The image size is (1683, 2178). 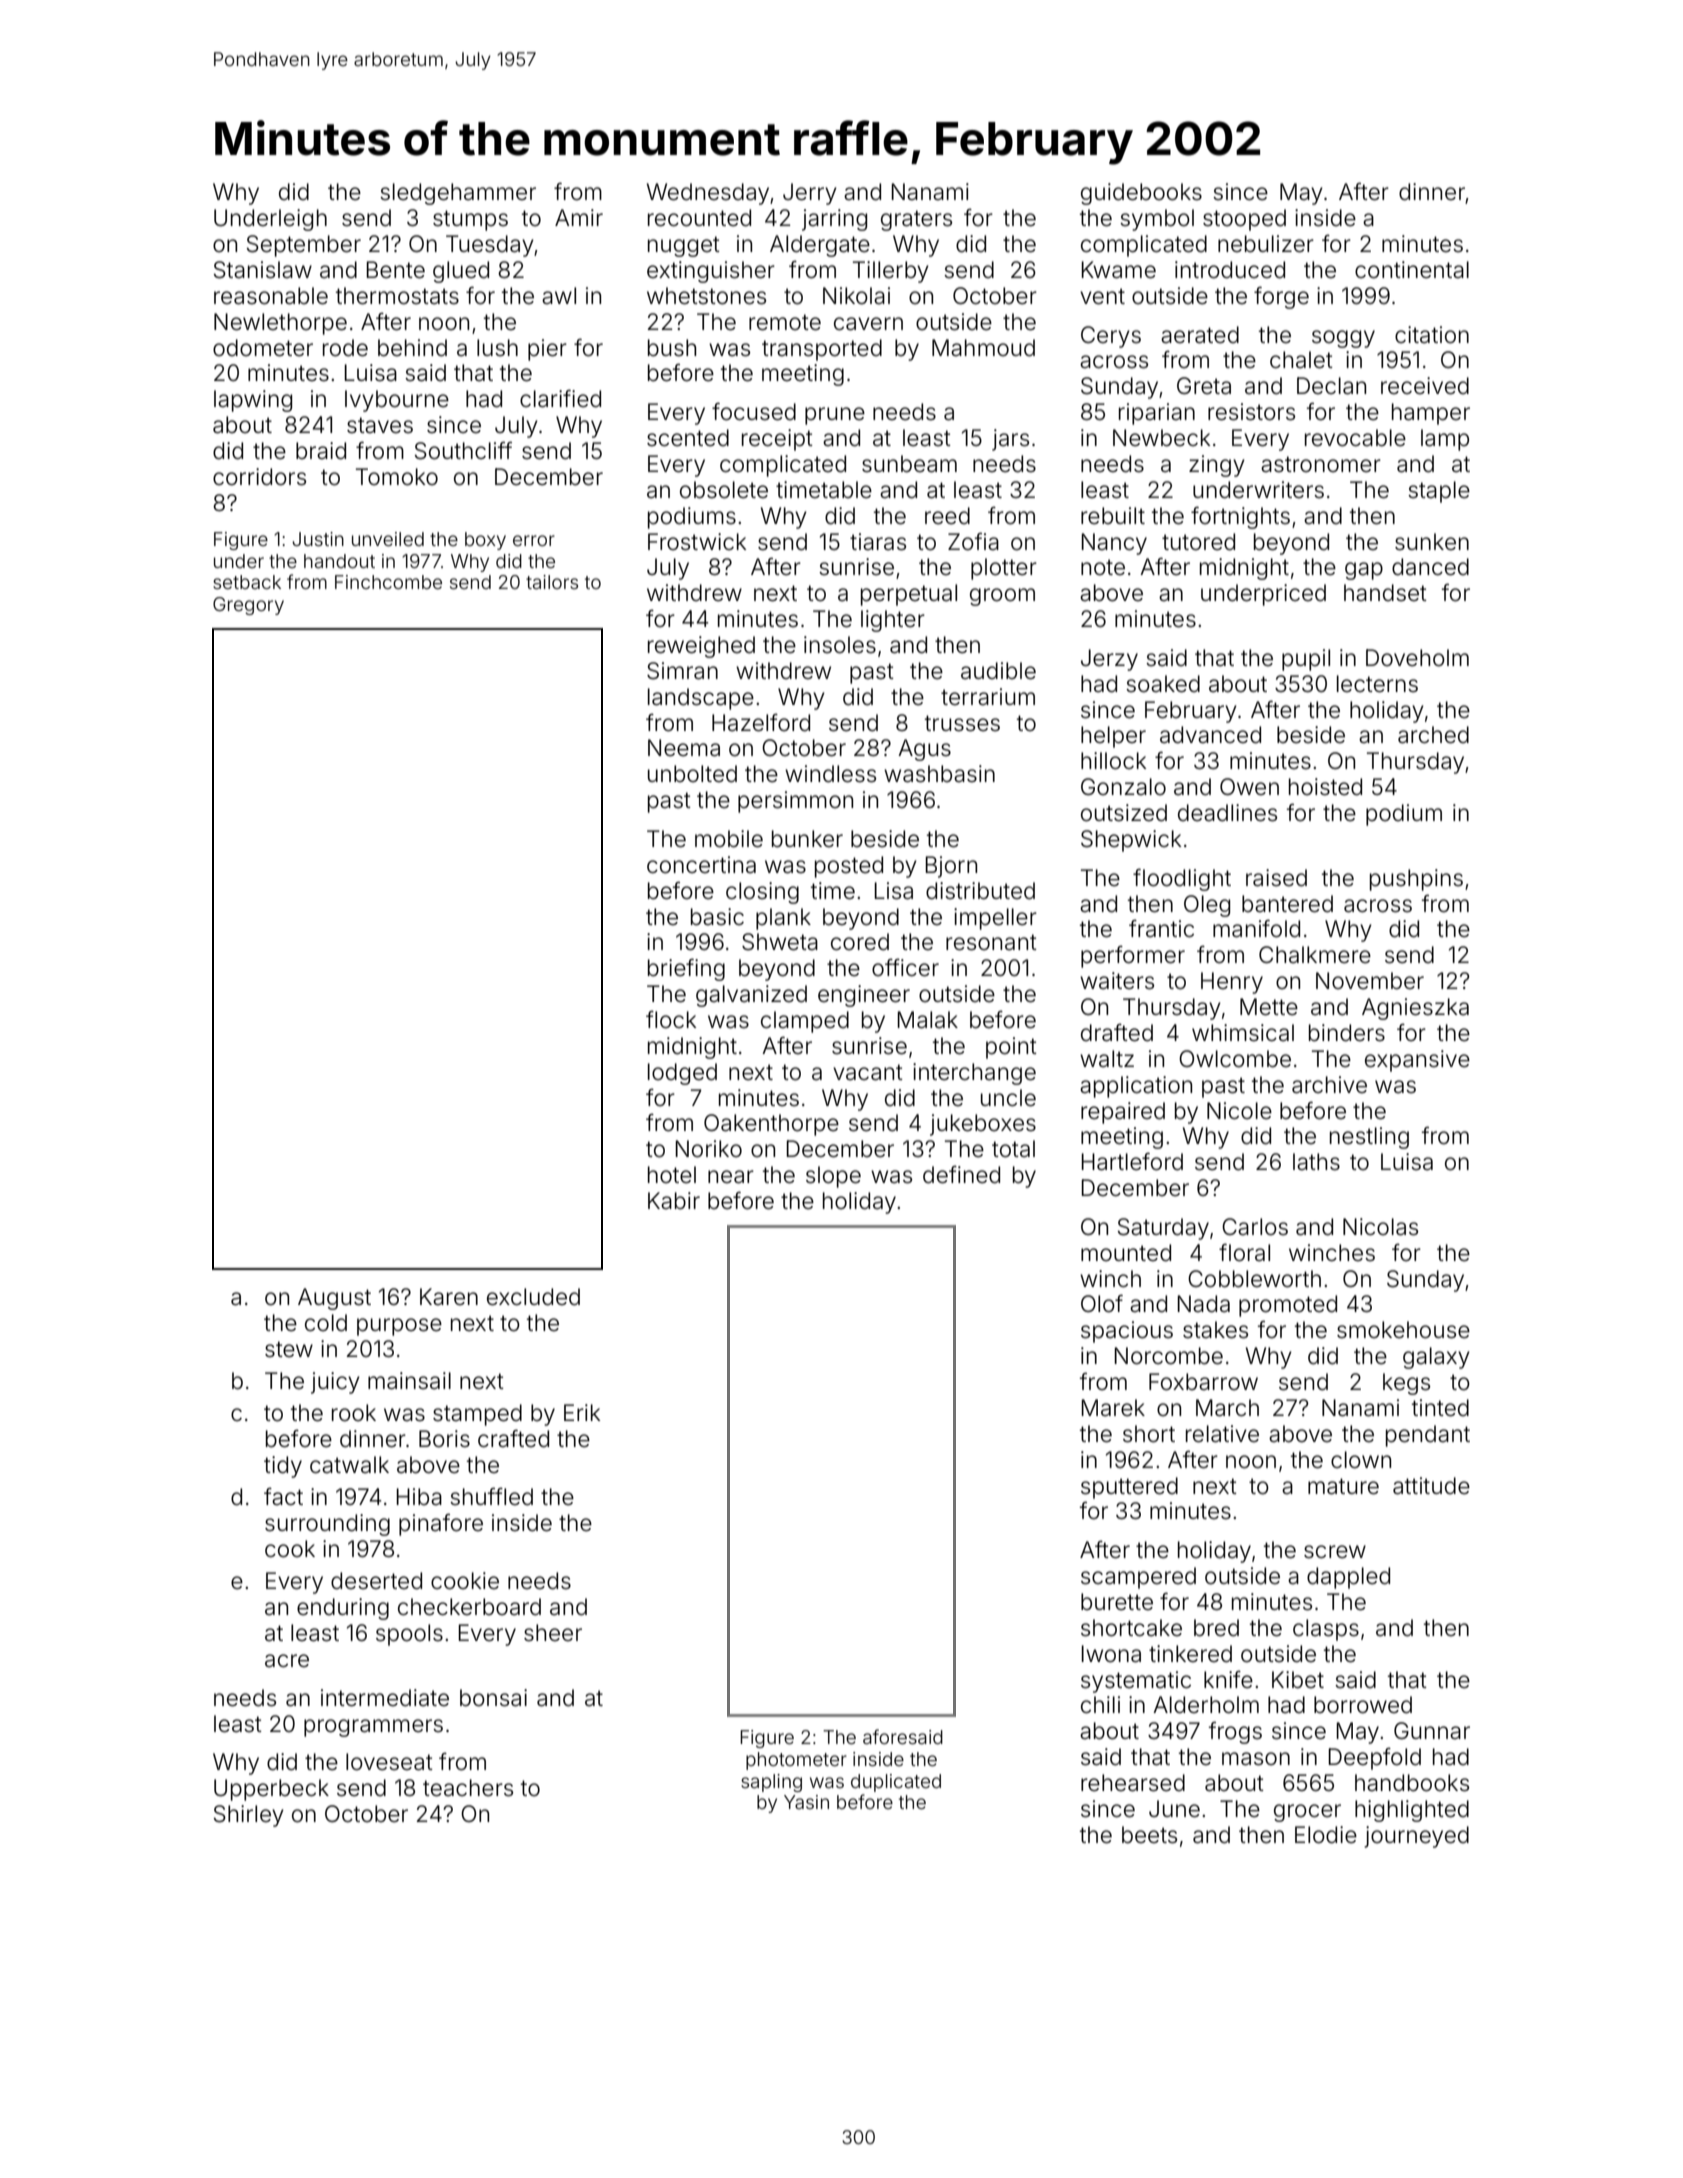 What do you see at coordinates (928, 1020) in the page?
I see `Malak` at bounding box center [928, 1020].
